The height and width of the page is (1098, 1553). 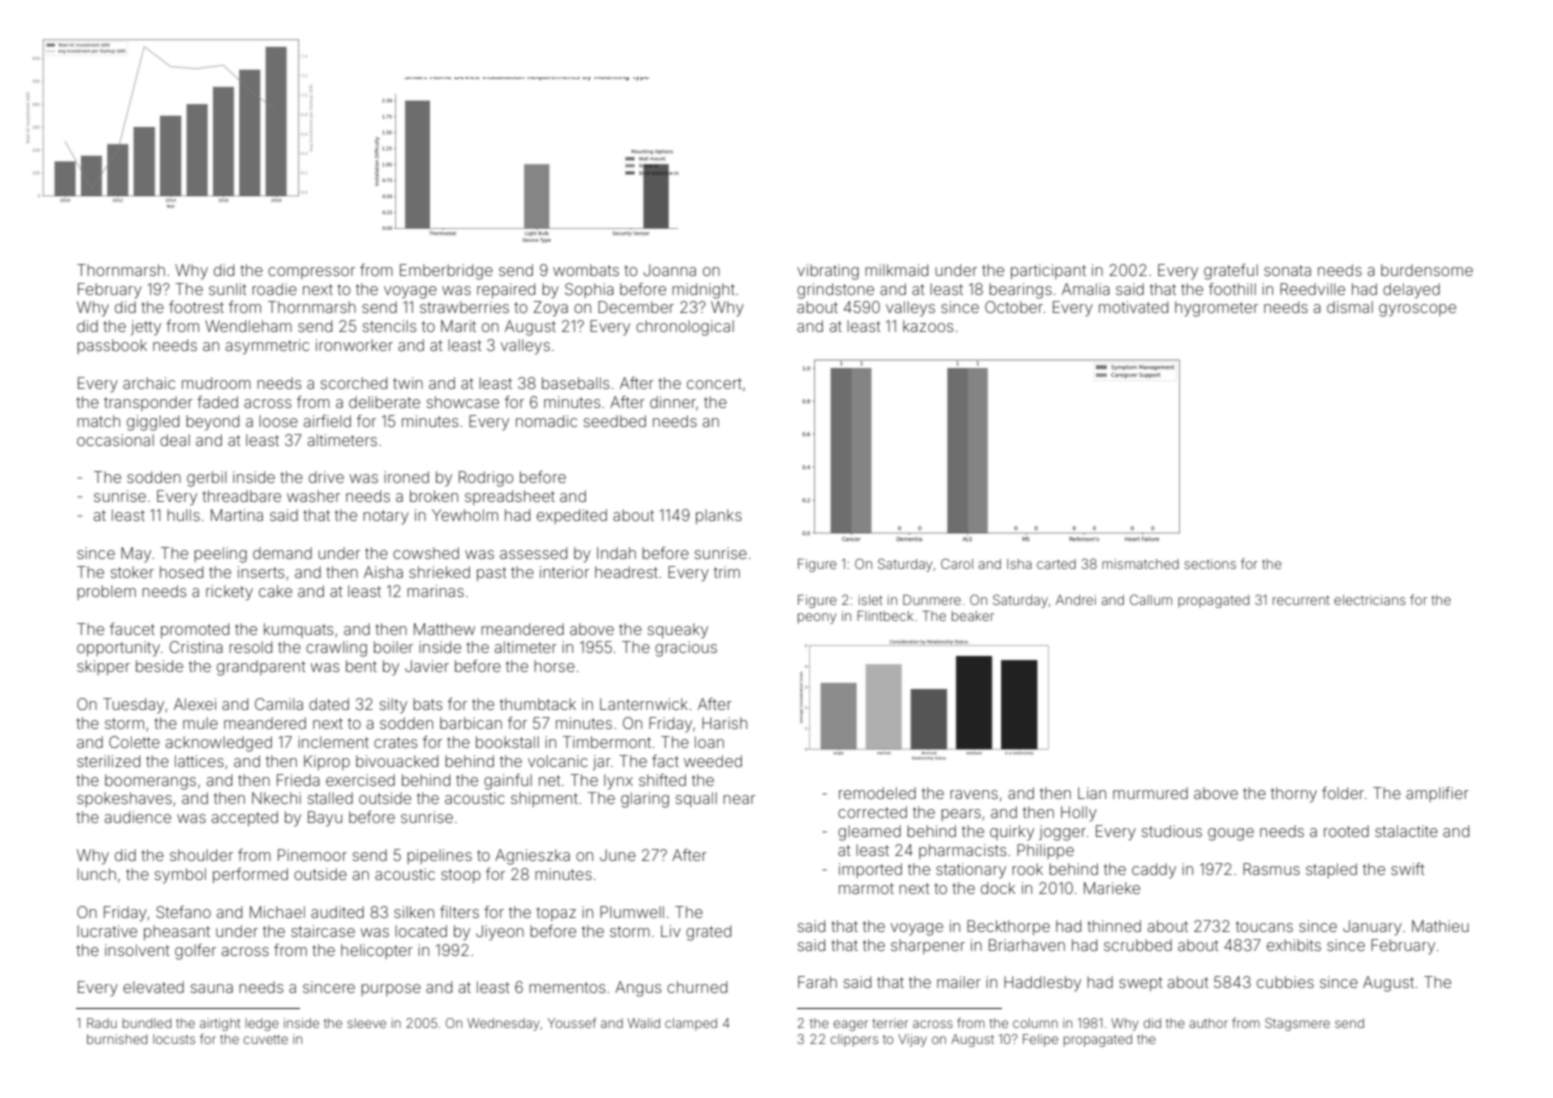 I want to click on concert, so click(x=714, y=383).
